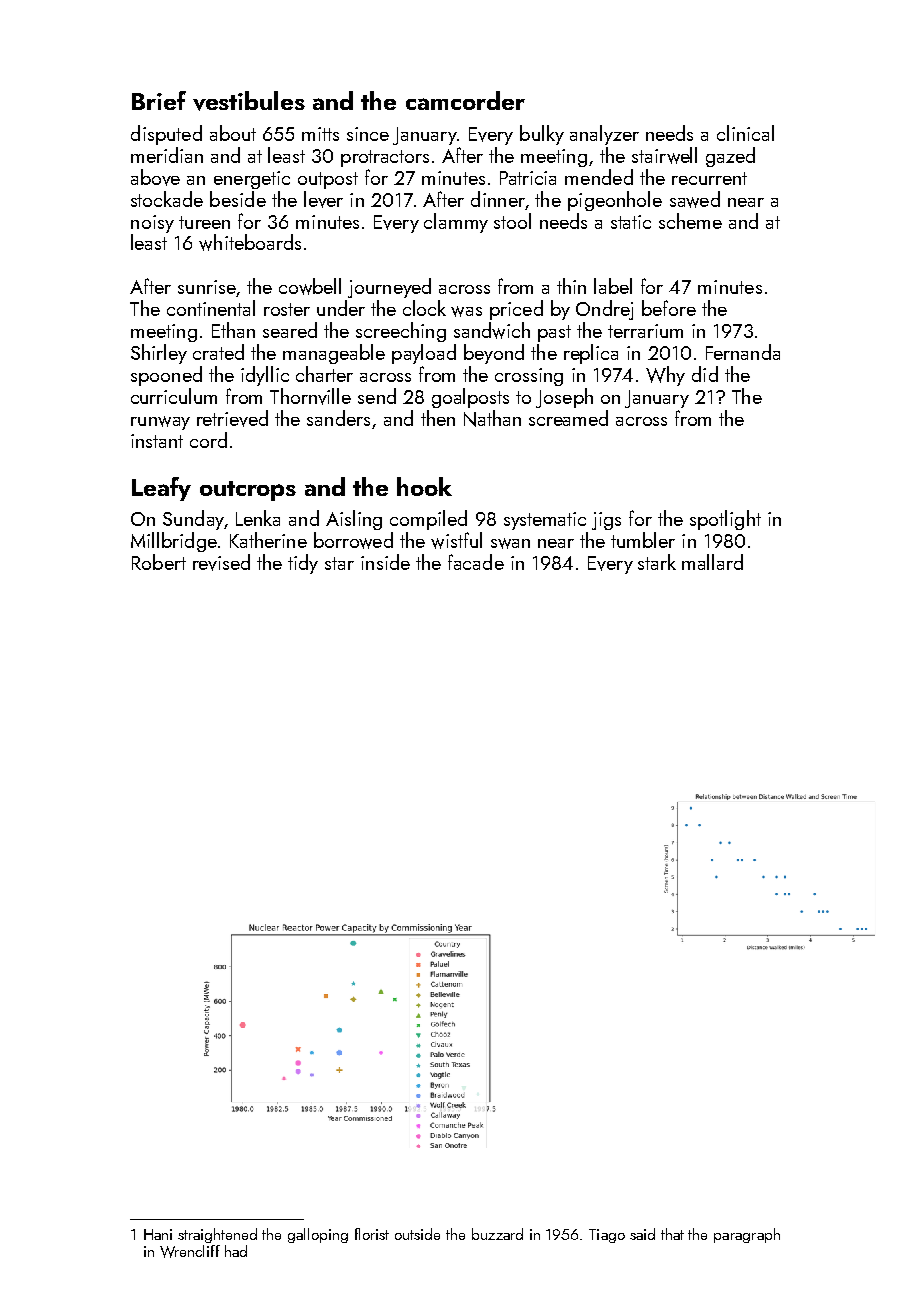 This screenshot has height=1314, width=924. I want to click on Hani, so click(158, 1234).
